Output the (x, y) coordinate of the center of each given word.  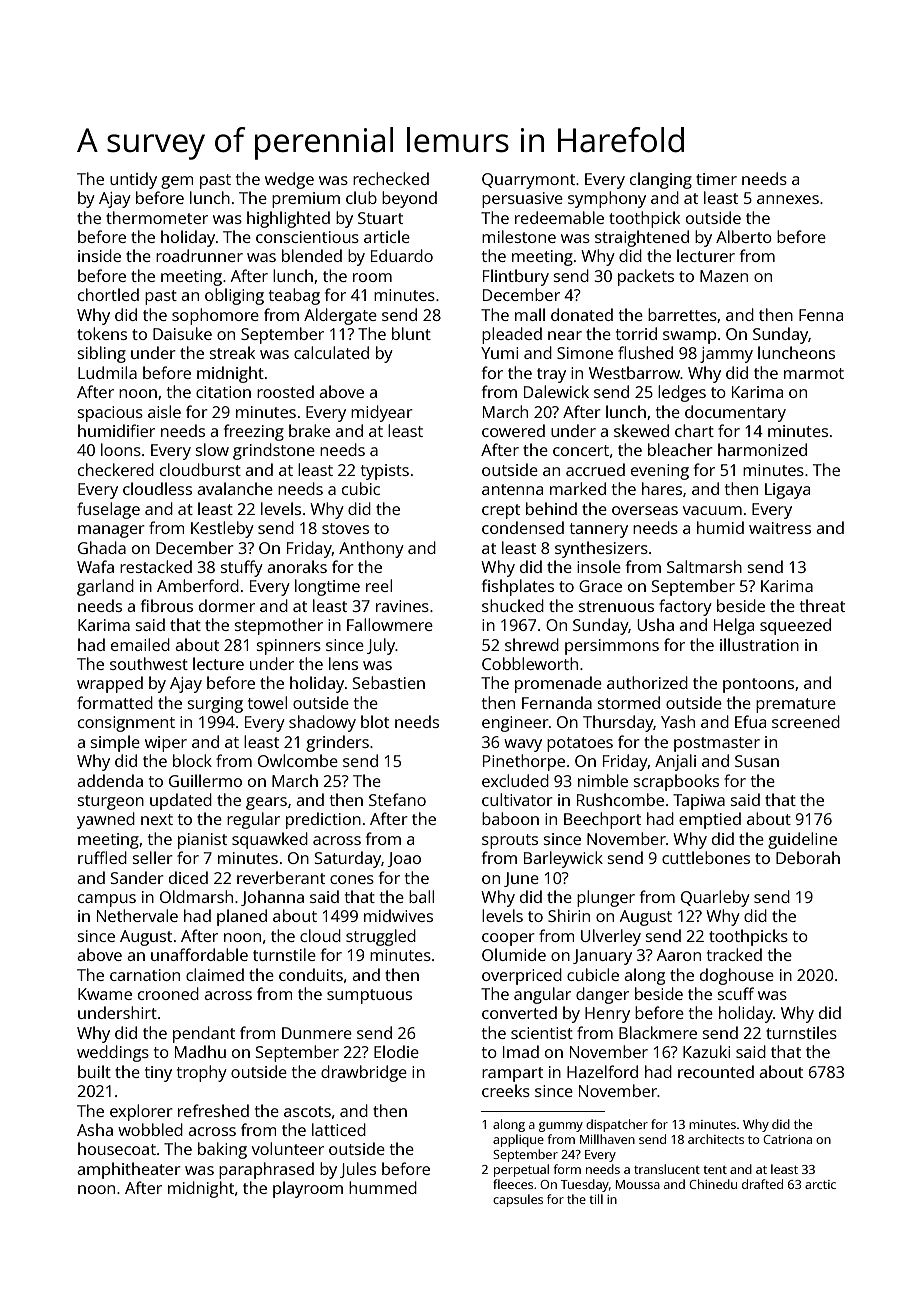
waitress (780, 528)
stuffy (242, 568)
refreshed (213, 1110)
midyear (382, 413)
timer (716, 179)
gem (177, 182)
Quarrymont (528, 181)
